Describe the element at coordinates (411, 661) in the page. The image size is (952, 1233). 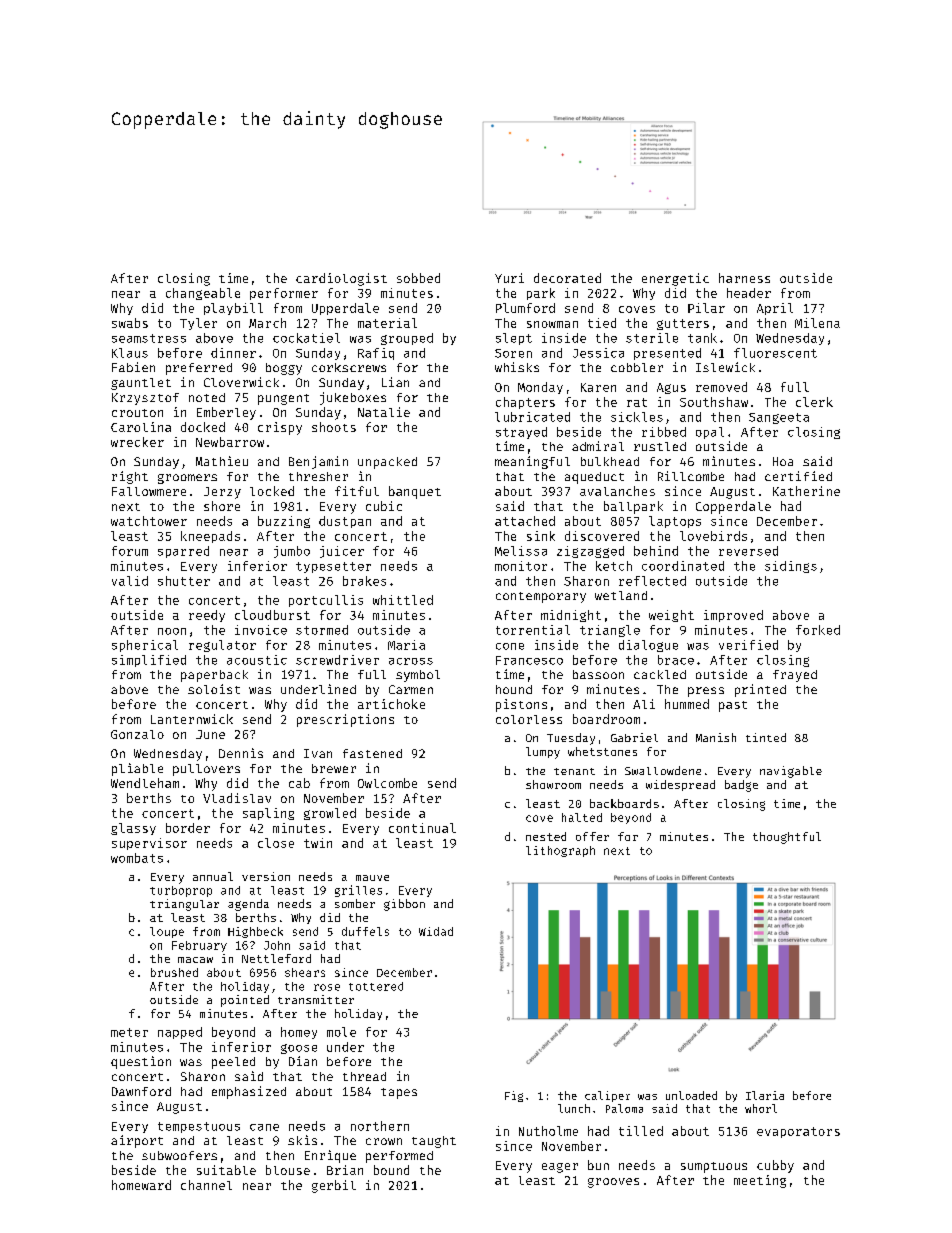
I see `across` at that location.
